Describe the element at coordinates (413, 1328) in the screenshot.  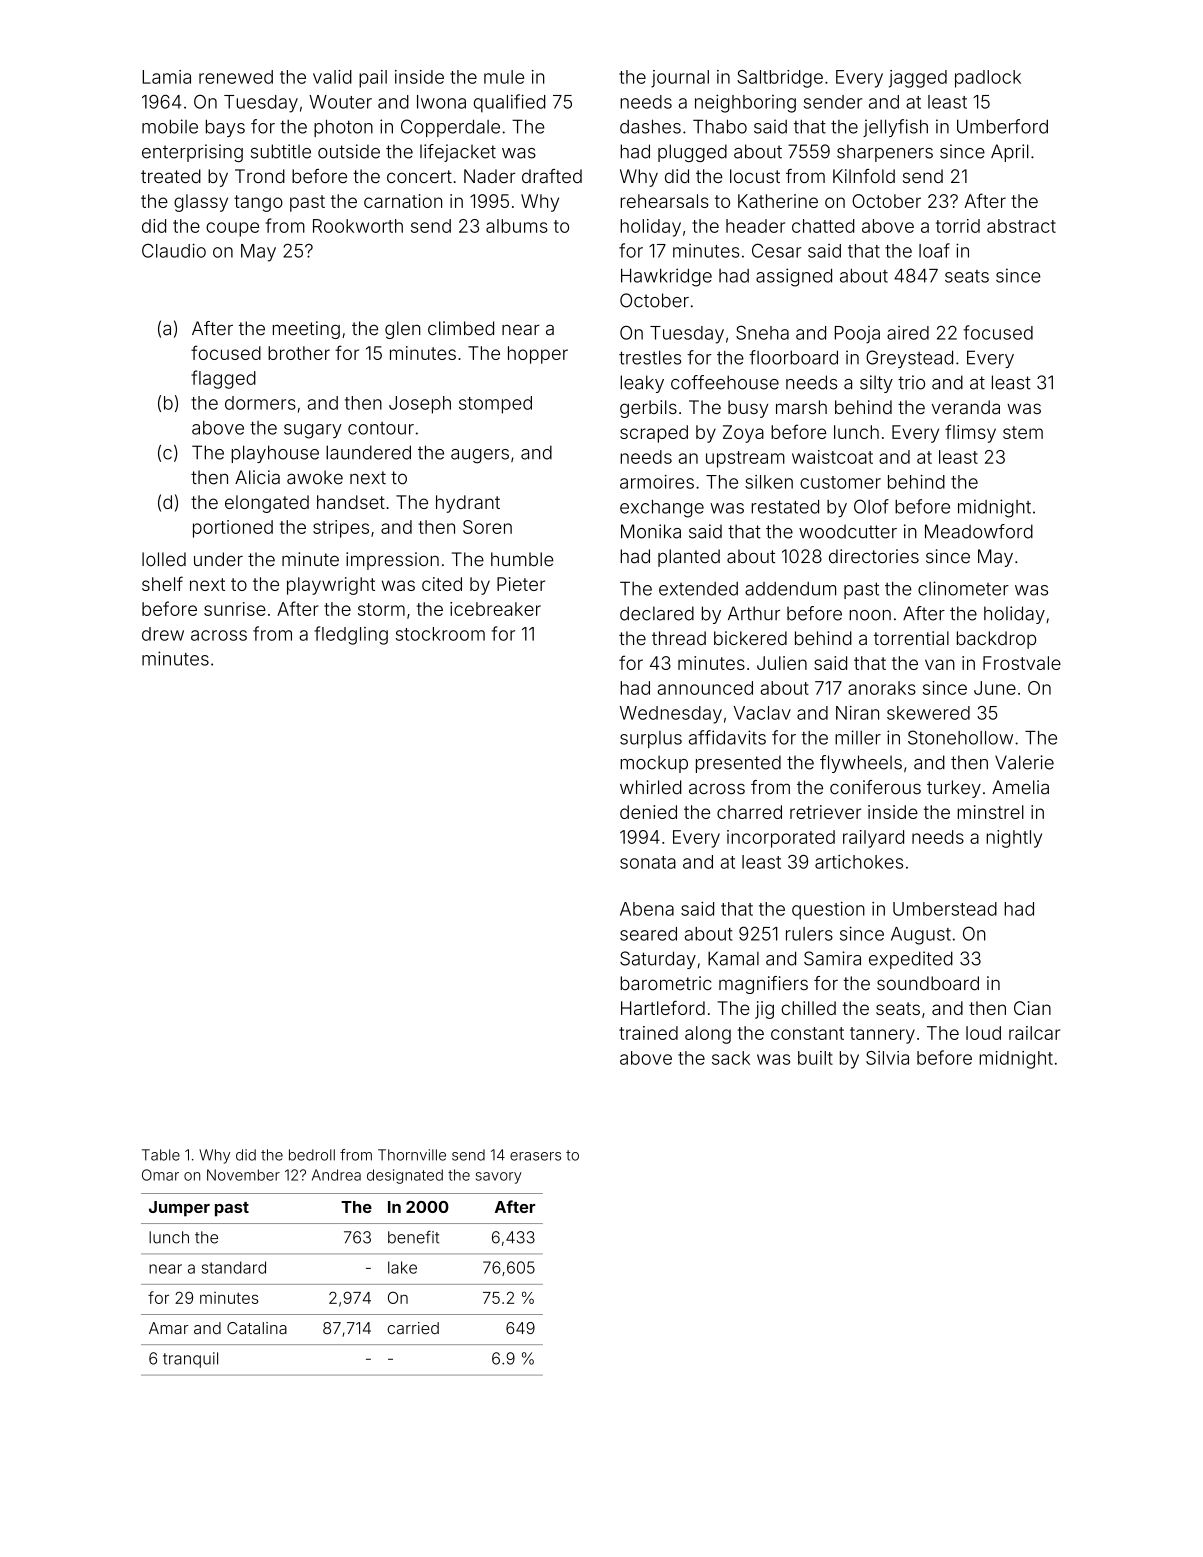
I see `carried` at that location.
